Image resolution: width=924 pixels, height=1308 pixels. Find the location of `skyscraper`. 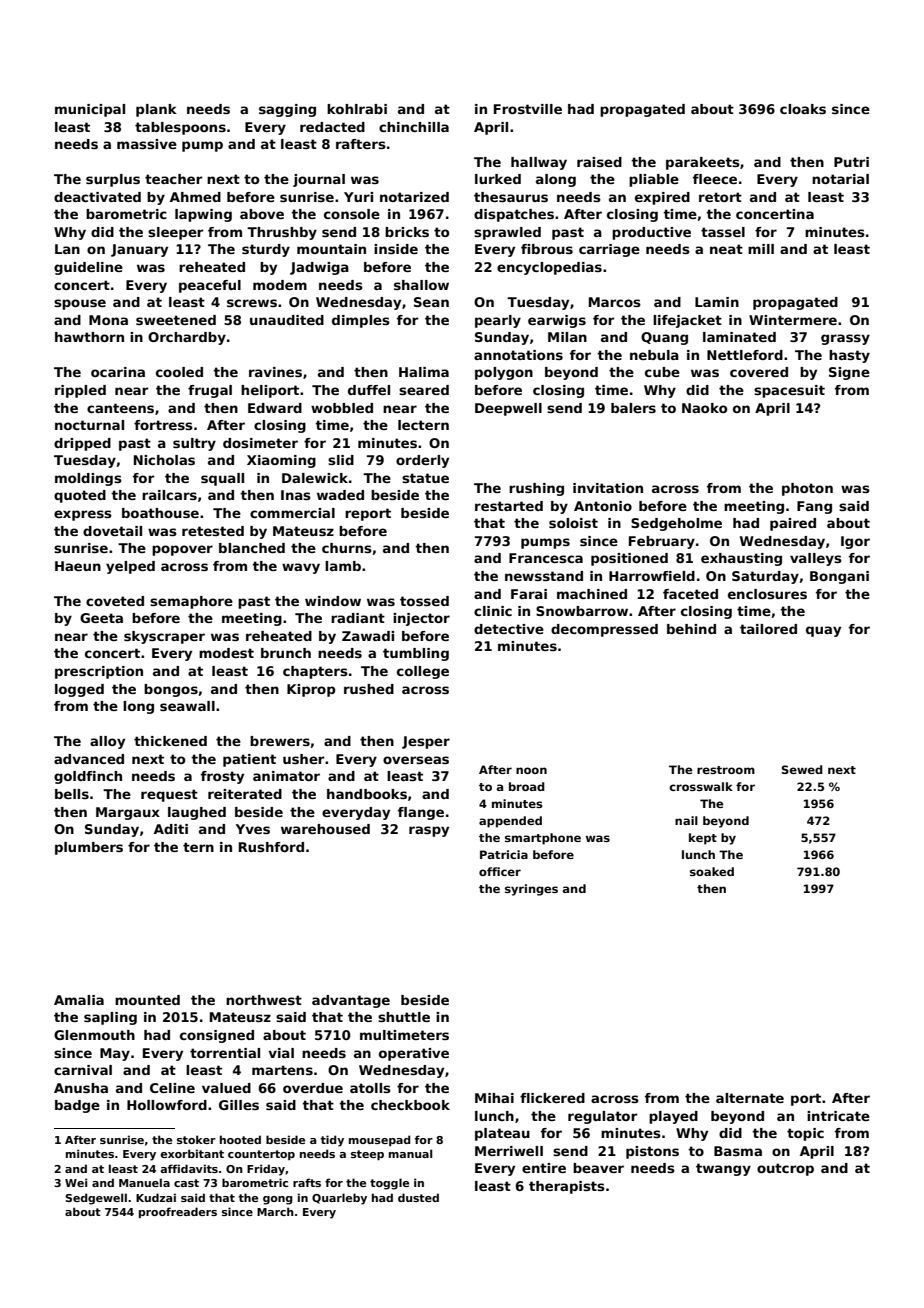

skyscraper is located at coordinates (164, 637).
